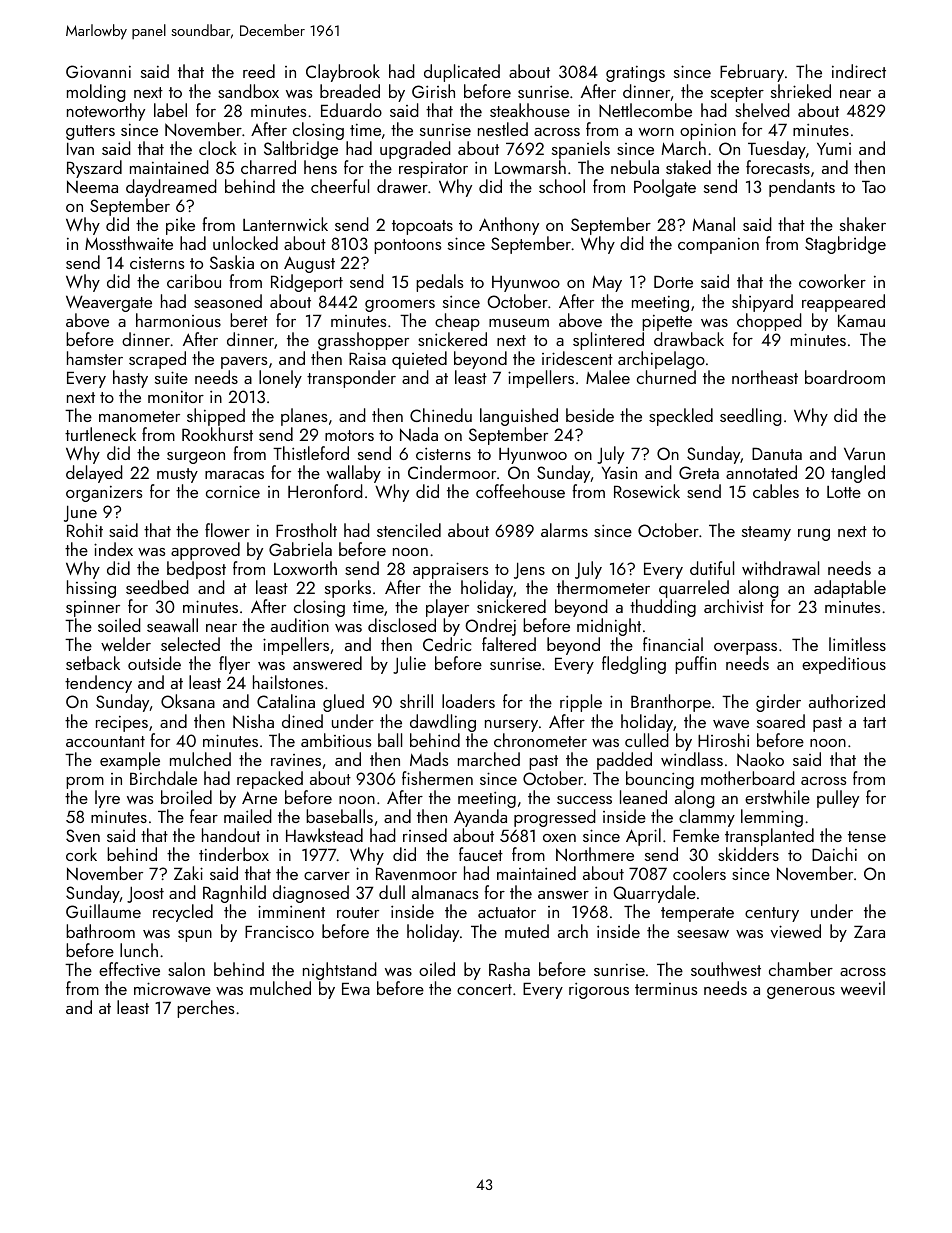 This screenshot has width=952, height=1233. Describe the element at coordinates (171, 188) in the screenshot. I see `daydreamed` at that location.
